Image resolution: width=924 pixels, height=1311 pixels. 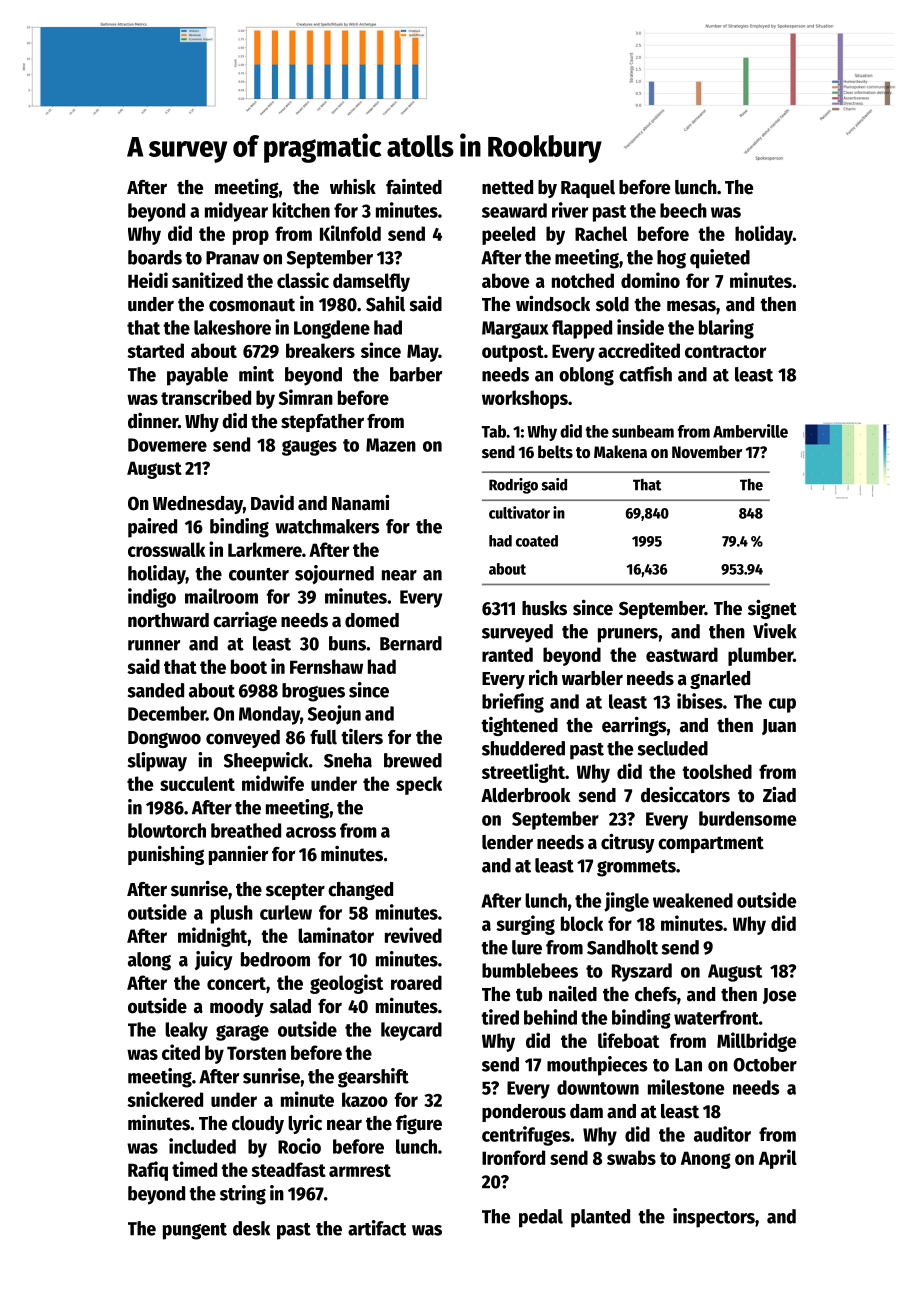 I want to click on netted, so click(x=507, y=187).
